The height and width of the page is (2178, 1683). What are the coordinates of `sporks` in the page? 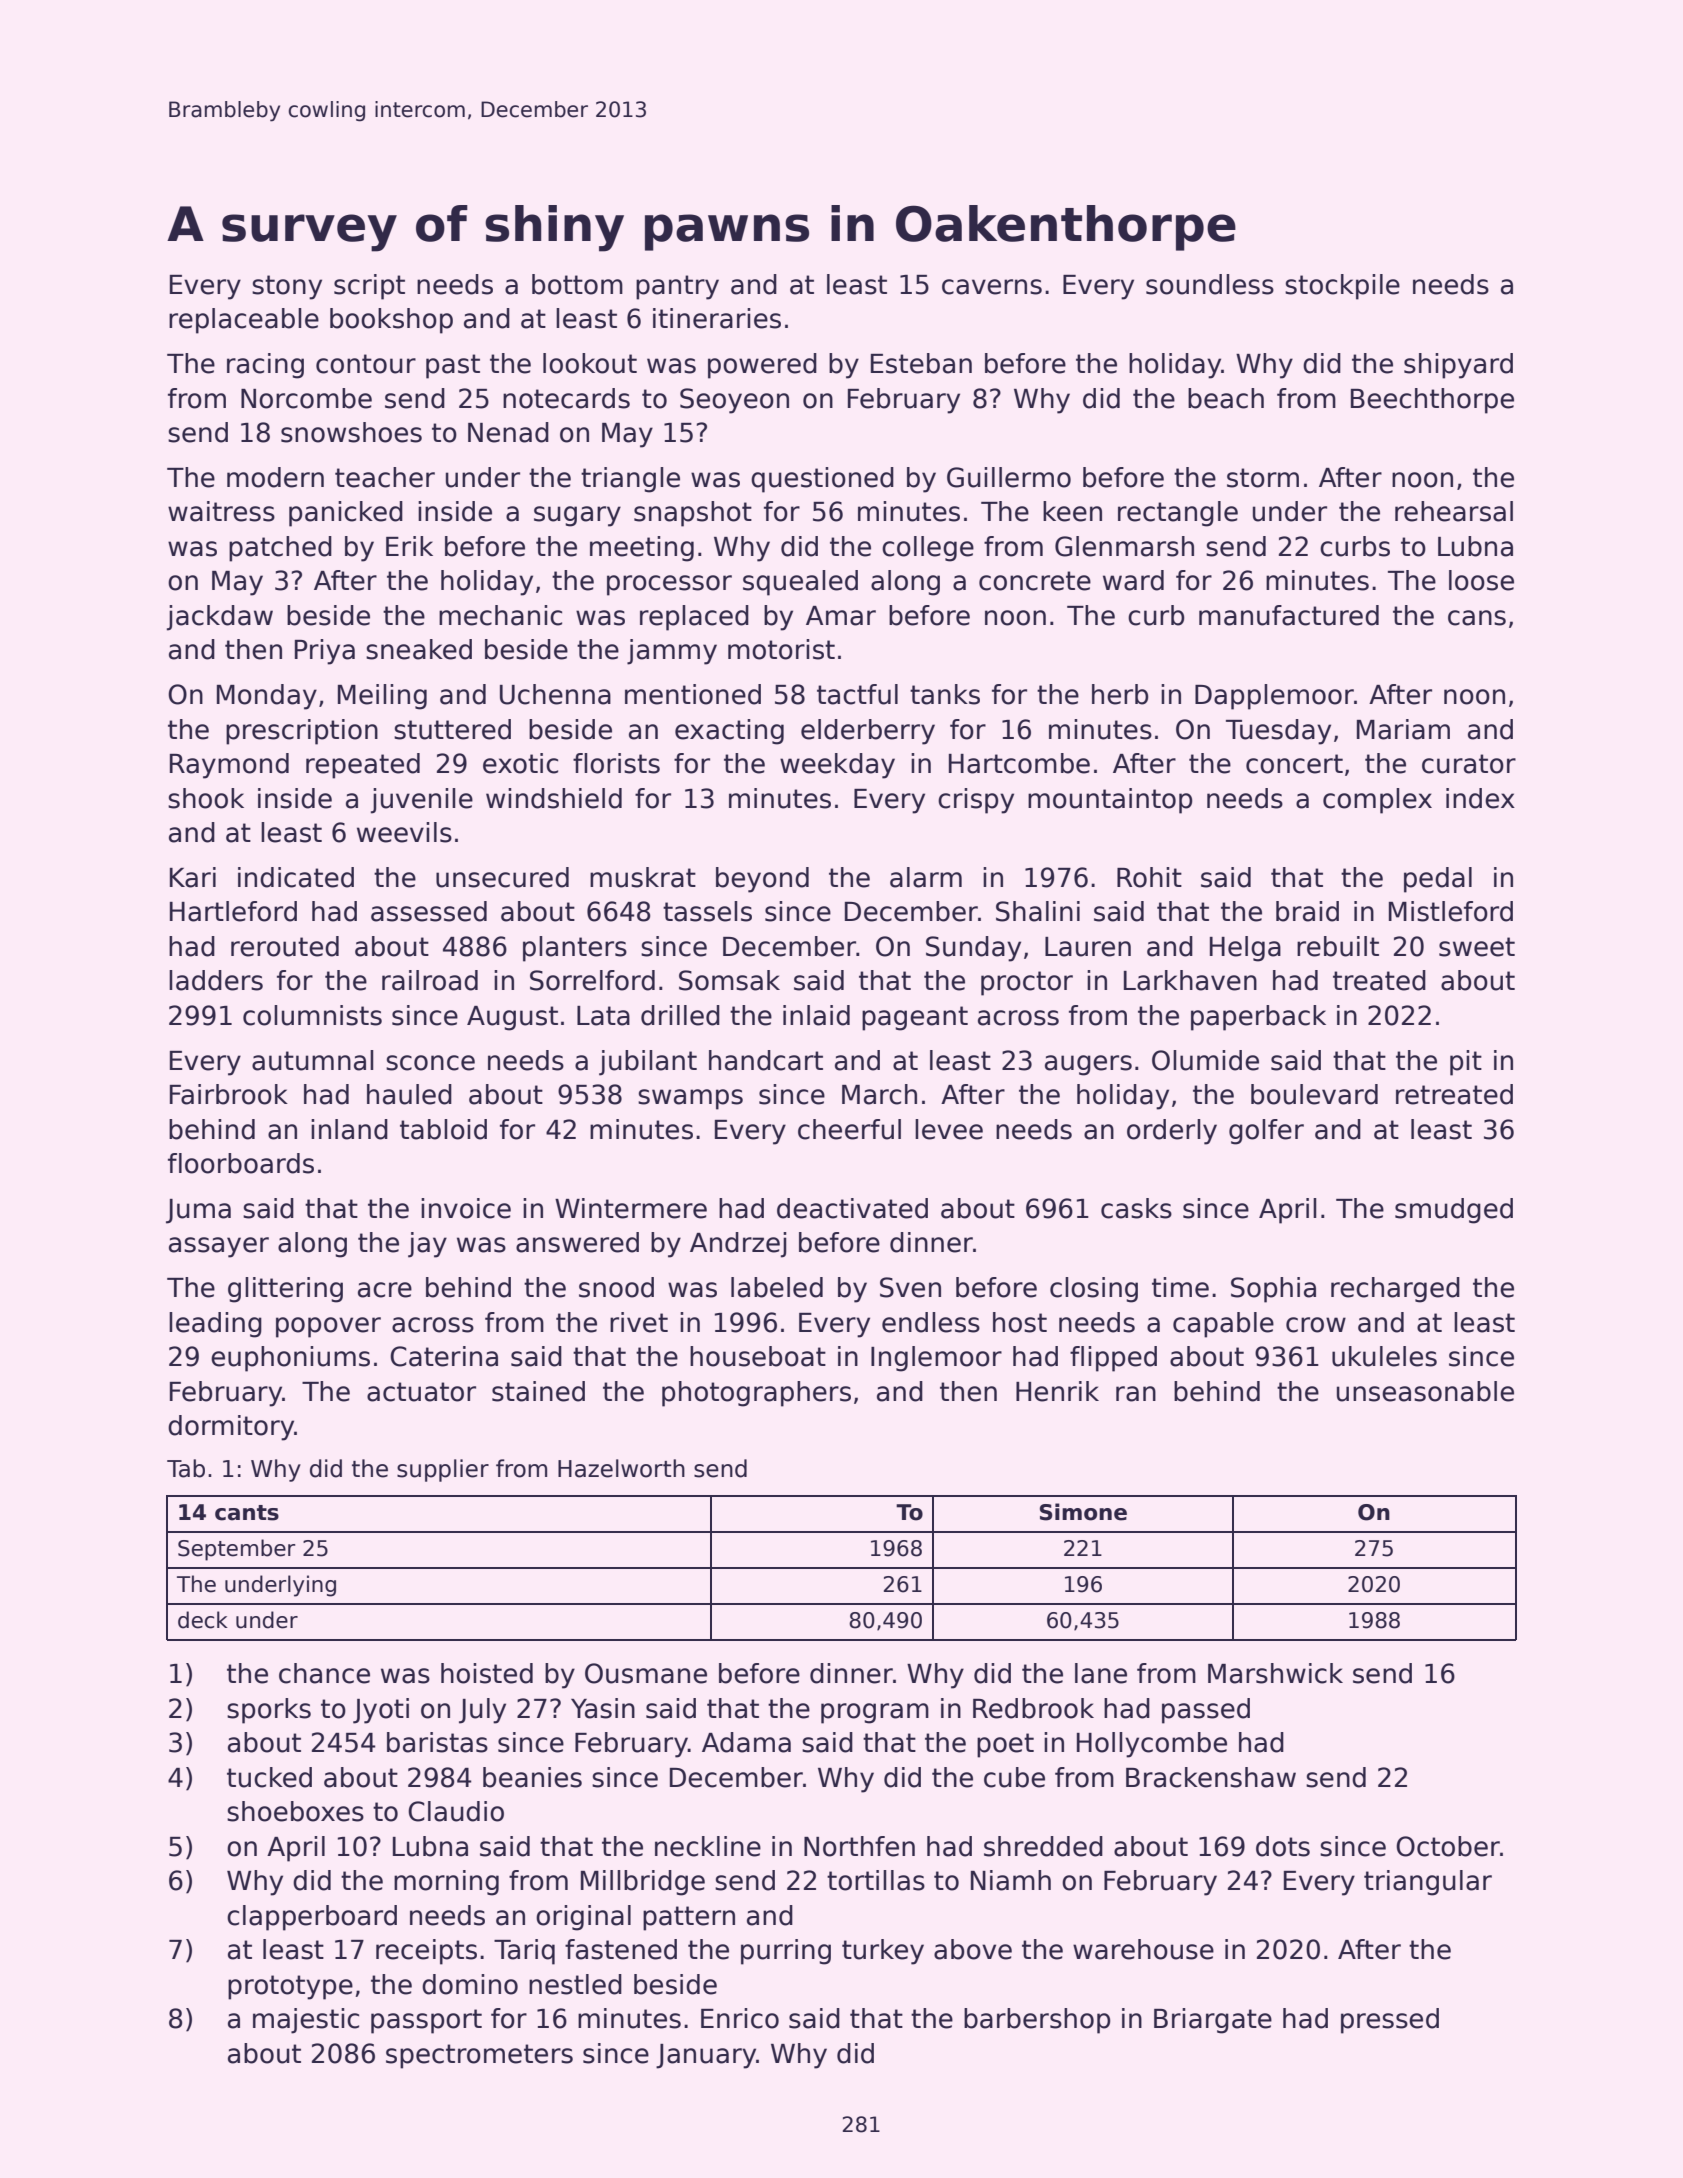 It's located at (269, 1711).
